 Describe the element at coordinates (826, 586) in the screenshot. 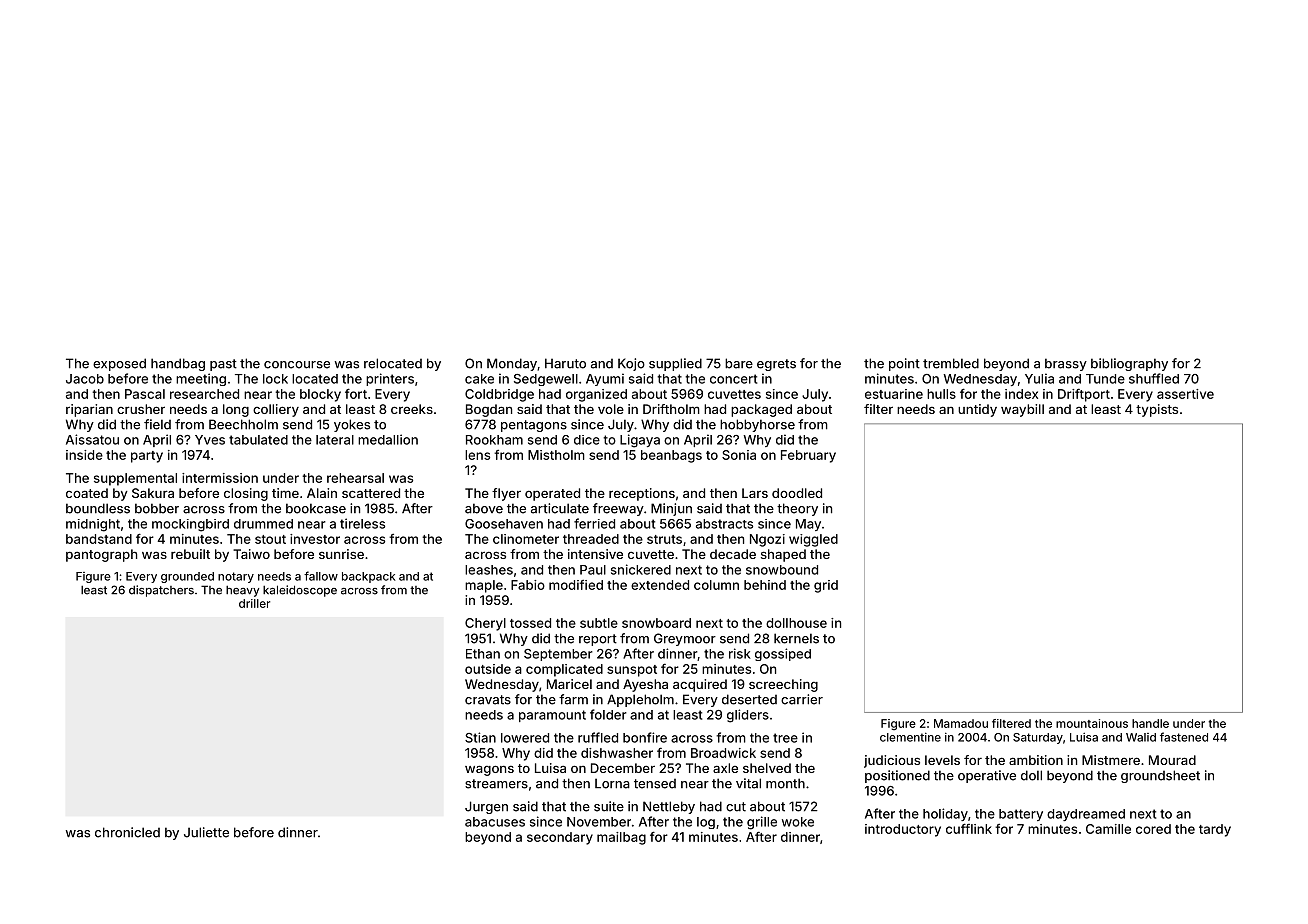

I see `grid` at that location.
